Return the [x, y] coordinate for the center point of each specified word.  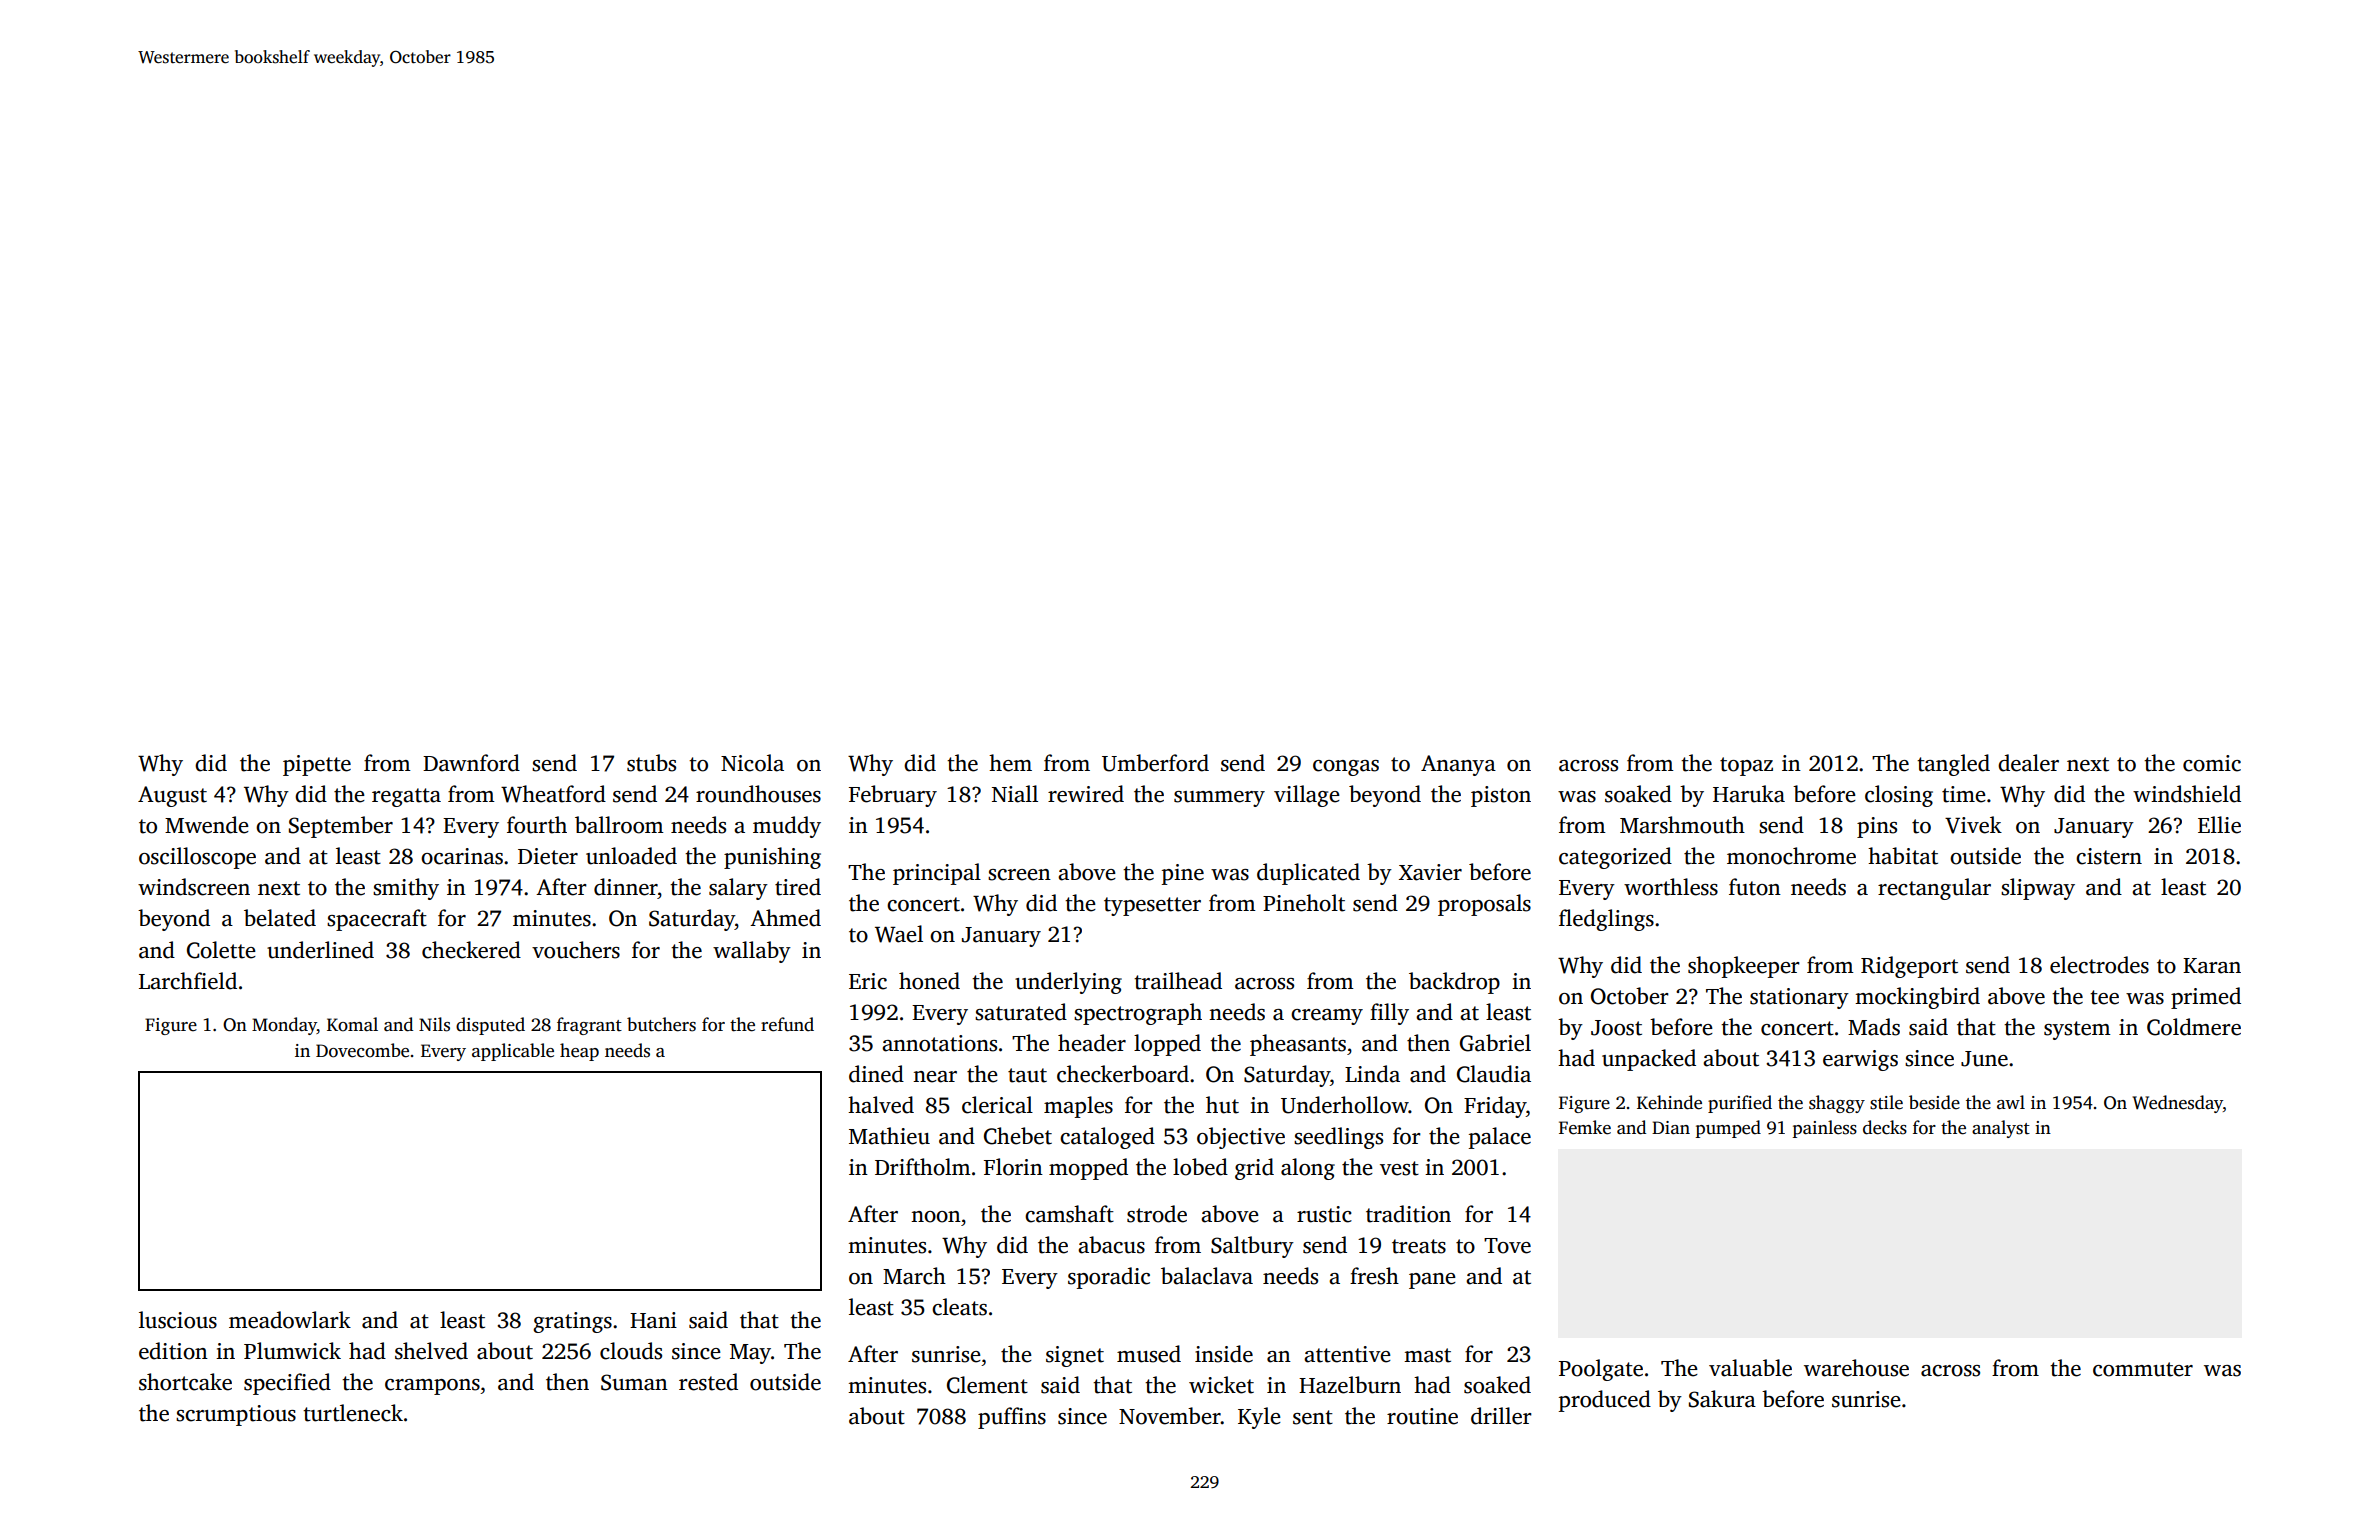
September [341, 827]
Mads [1874, 1027]
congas [1346, 768]
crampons [432, 1387]
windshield [2187, 794]
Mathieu [889, 1136]
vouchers [576, 950]
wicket [1221, 1385]
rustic [1324, 1214]
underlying [1068, 983]
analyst [2001, 1129]
